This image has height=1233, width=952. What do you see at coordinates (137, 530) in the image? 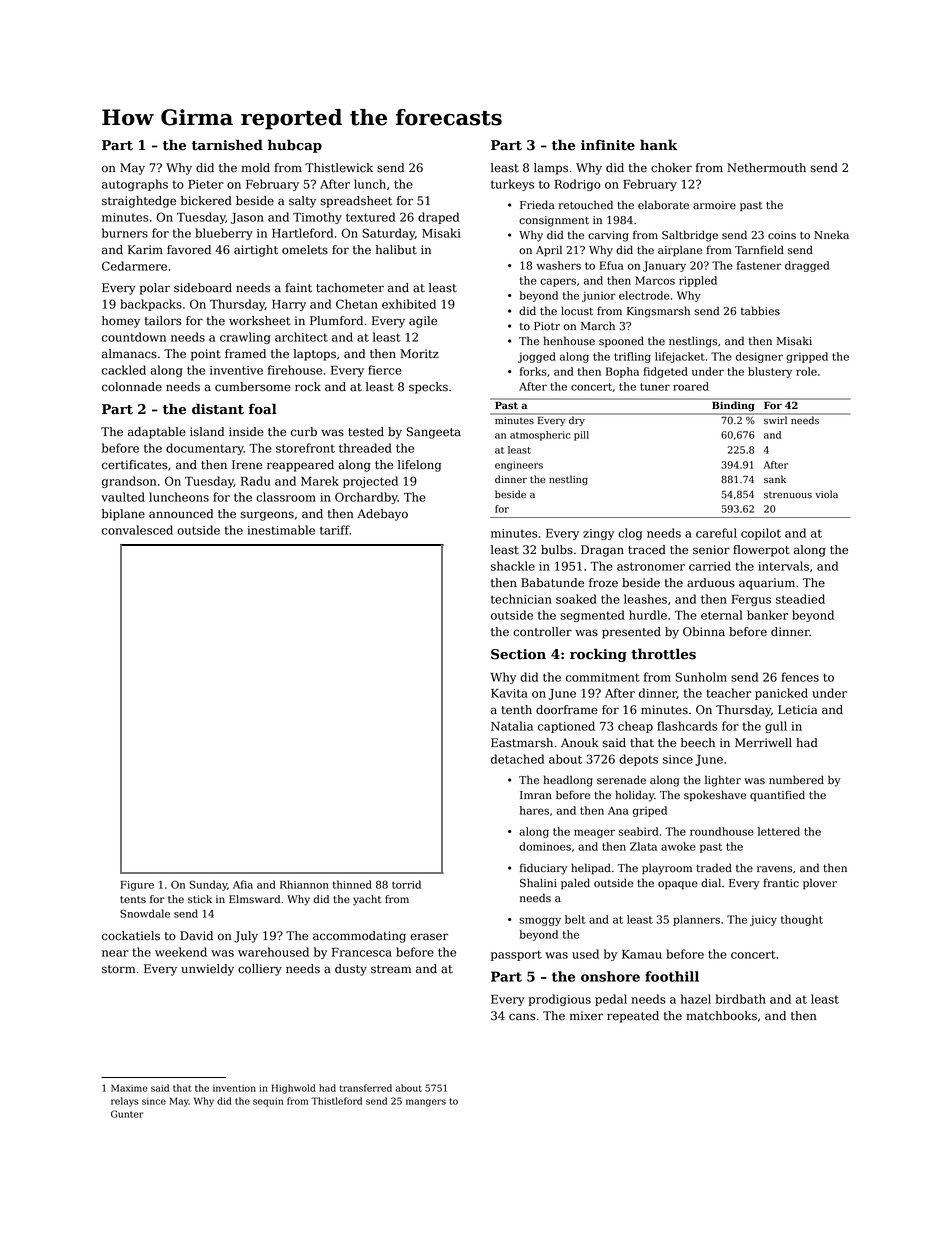
I see `convalesced` at bounding box center [137, 530].
